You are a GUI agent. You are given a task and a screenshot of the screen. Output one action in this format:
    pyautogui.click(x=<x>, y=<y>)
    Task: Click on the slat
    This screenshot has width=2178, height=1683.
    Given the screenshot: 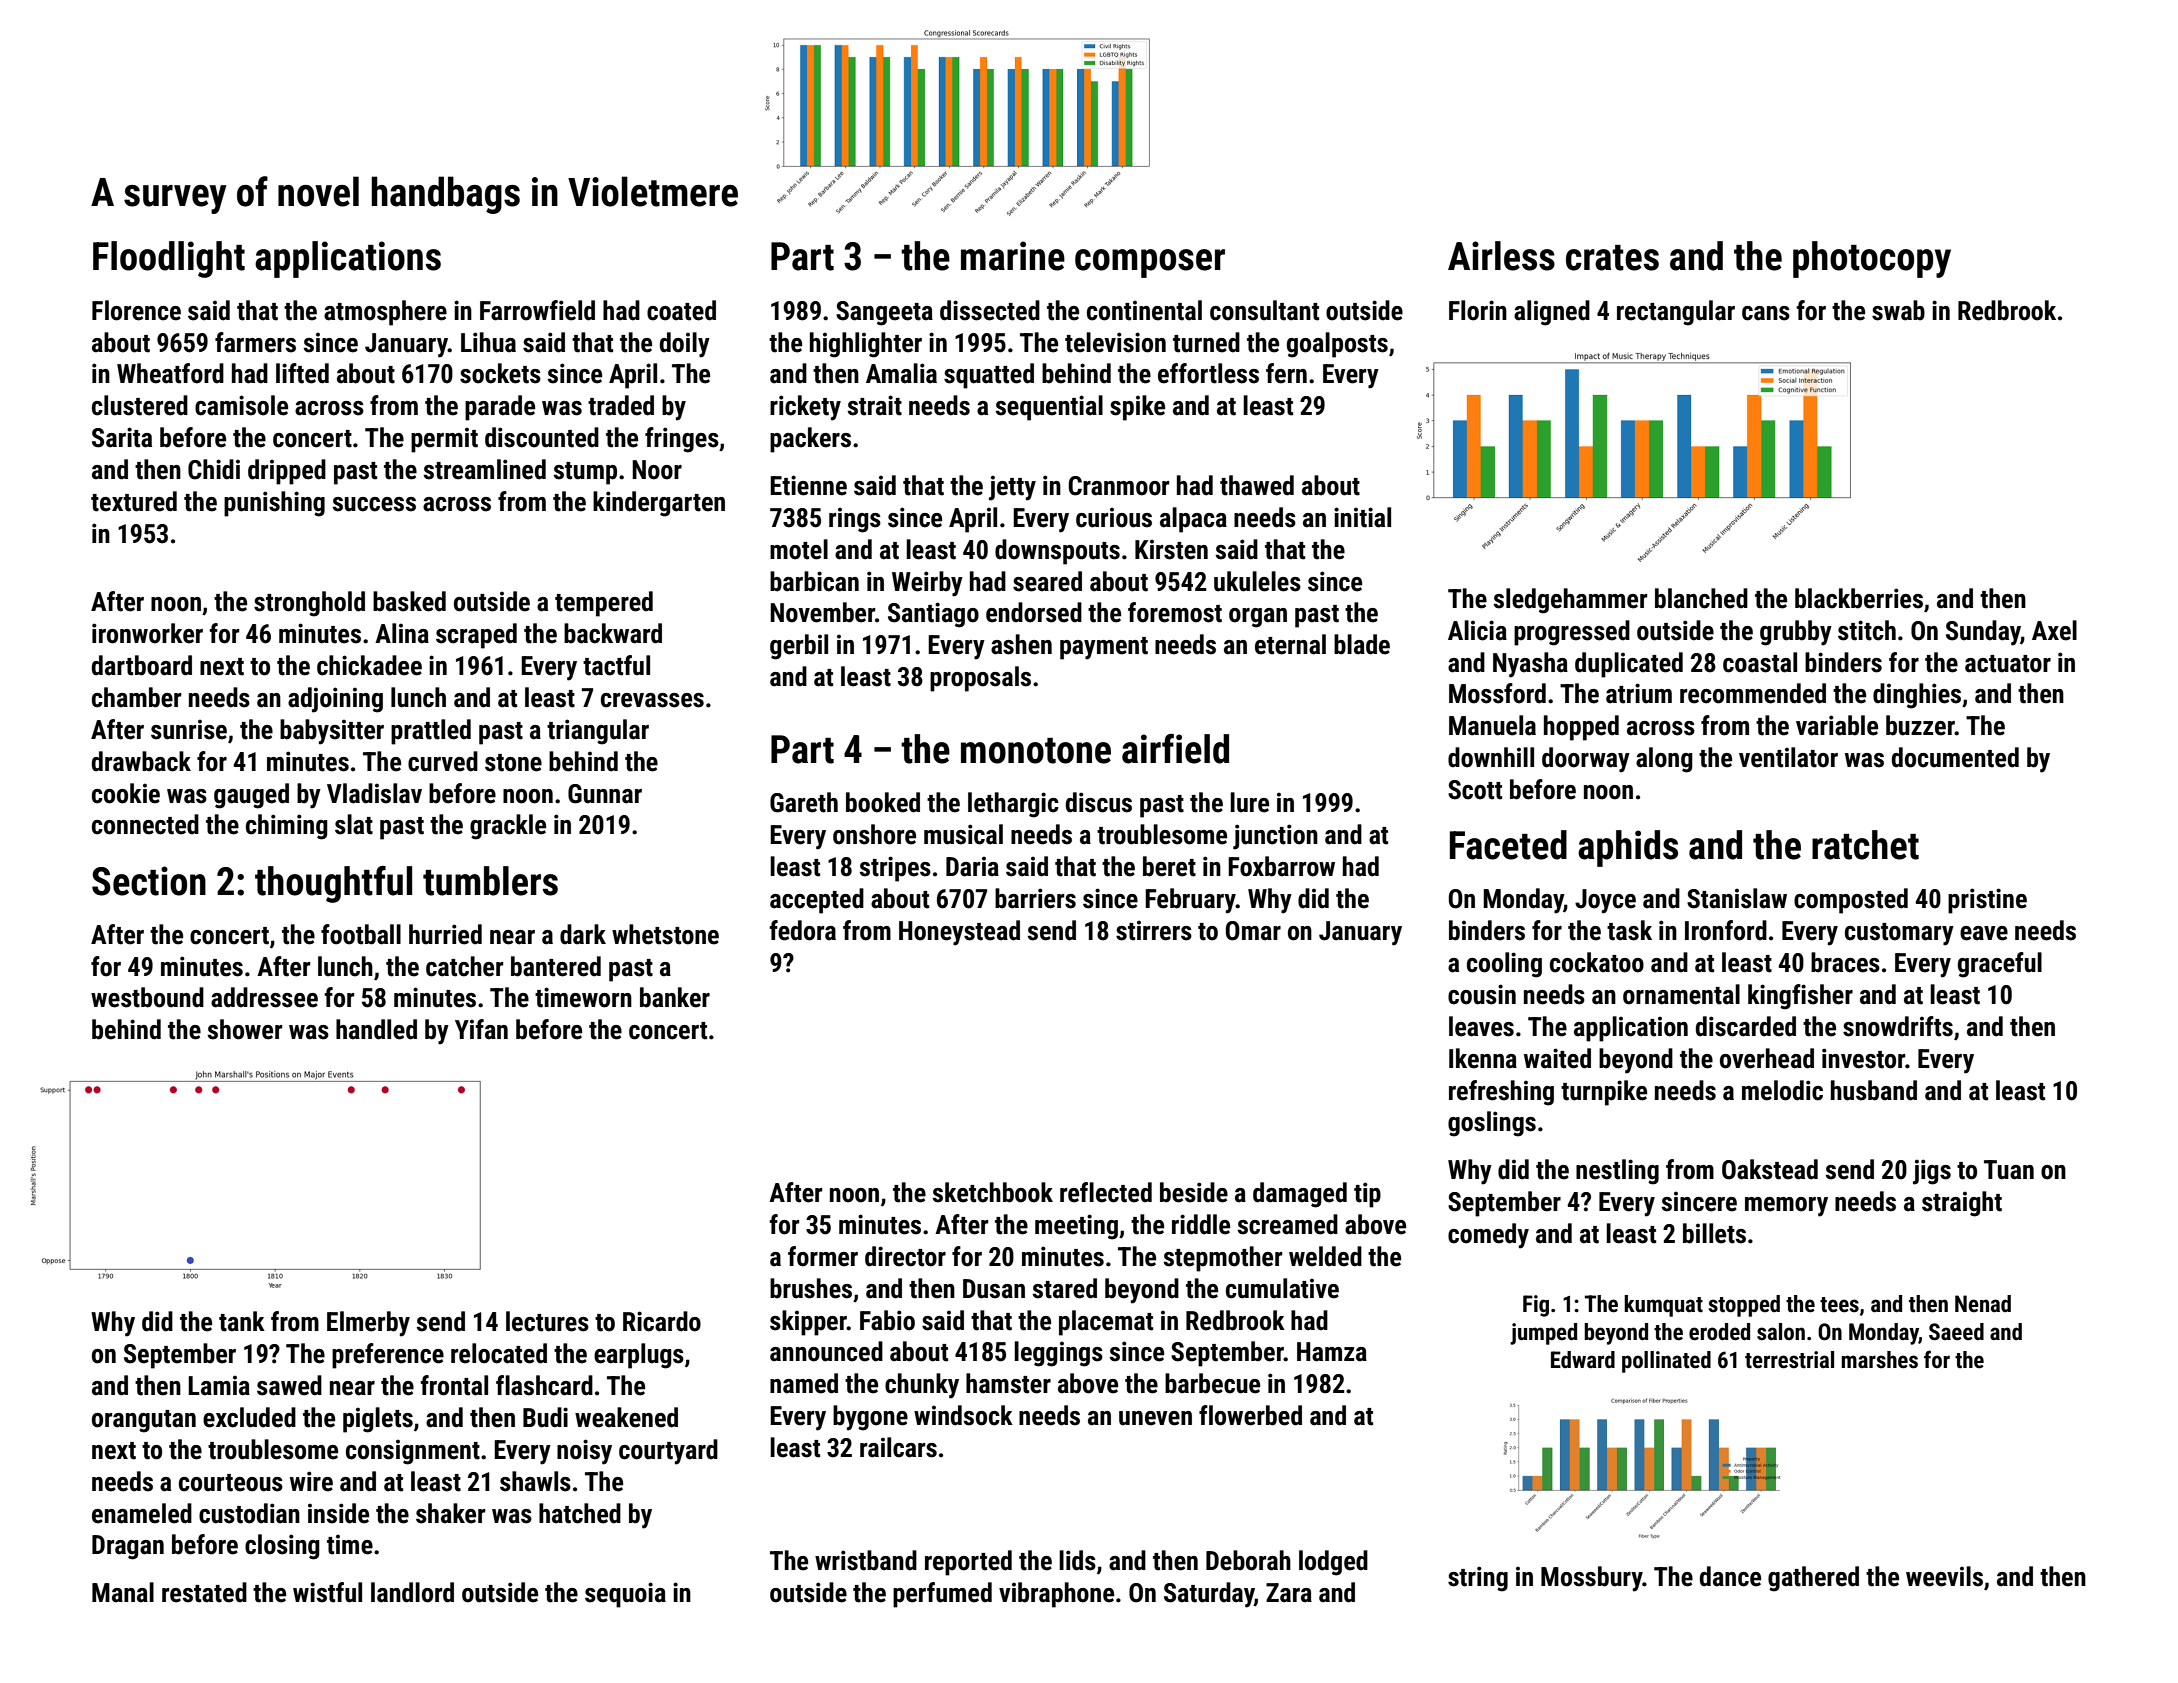 What is the action you would take?
    pyautogui.click(x=354, y=824)
